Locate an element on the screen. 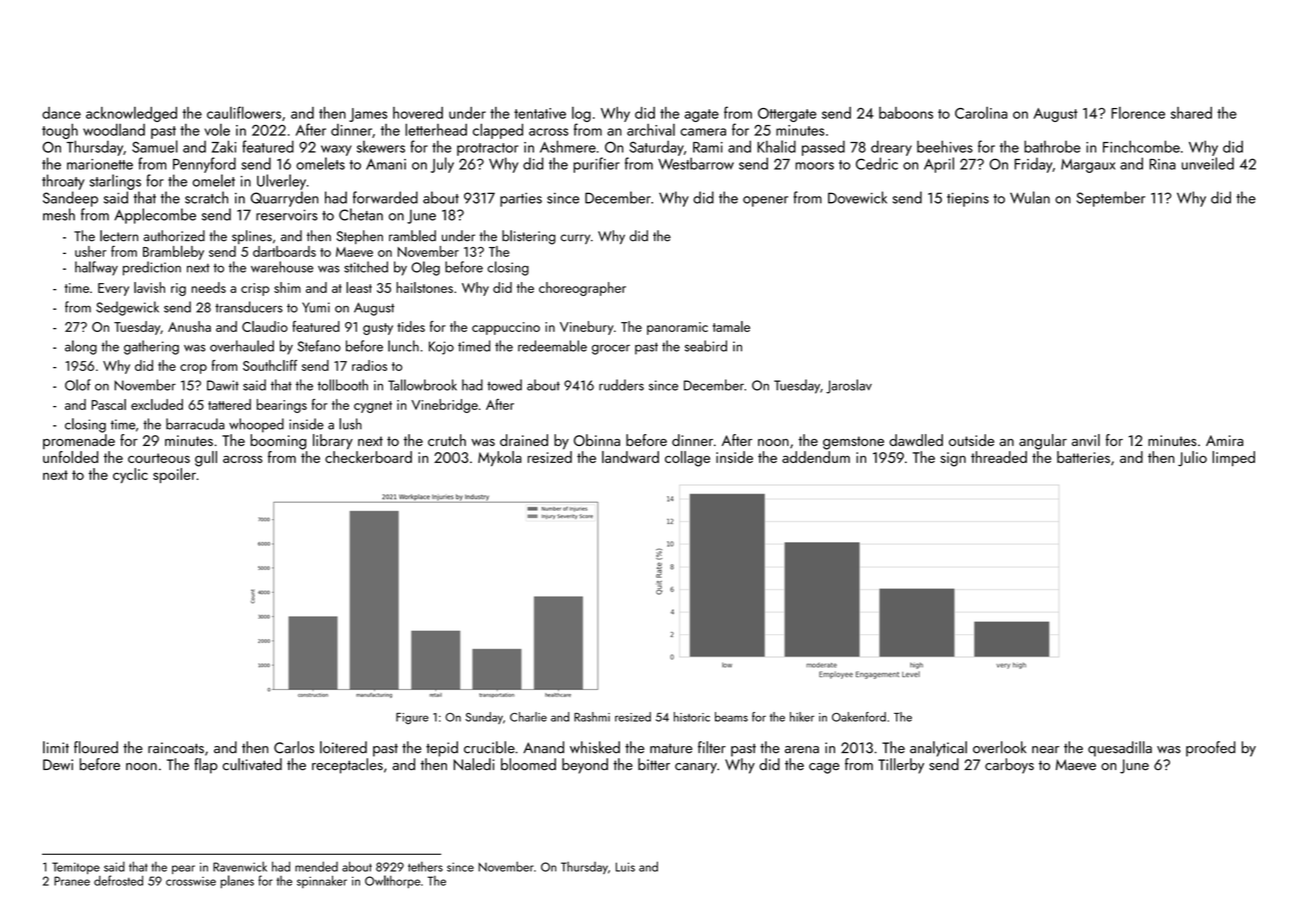  Florence is located at coordinates (1138, 113).
